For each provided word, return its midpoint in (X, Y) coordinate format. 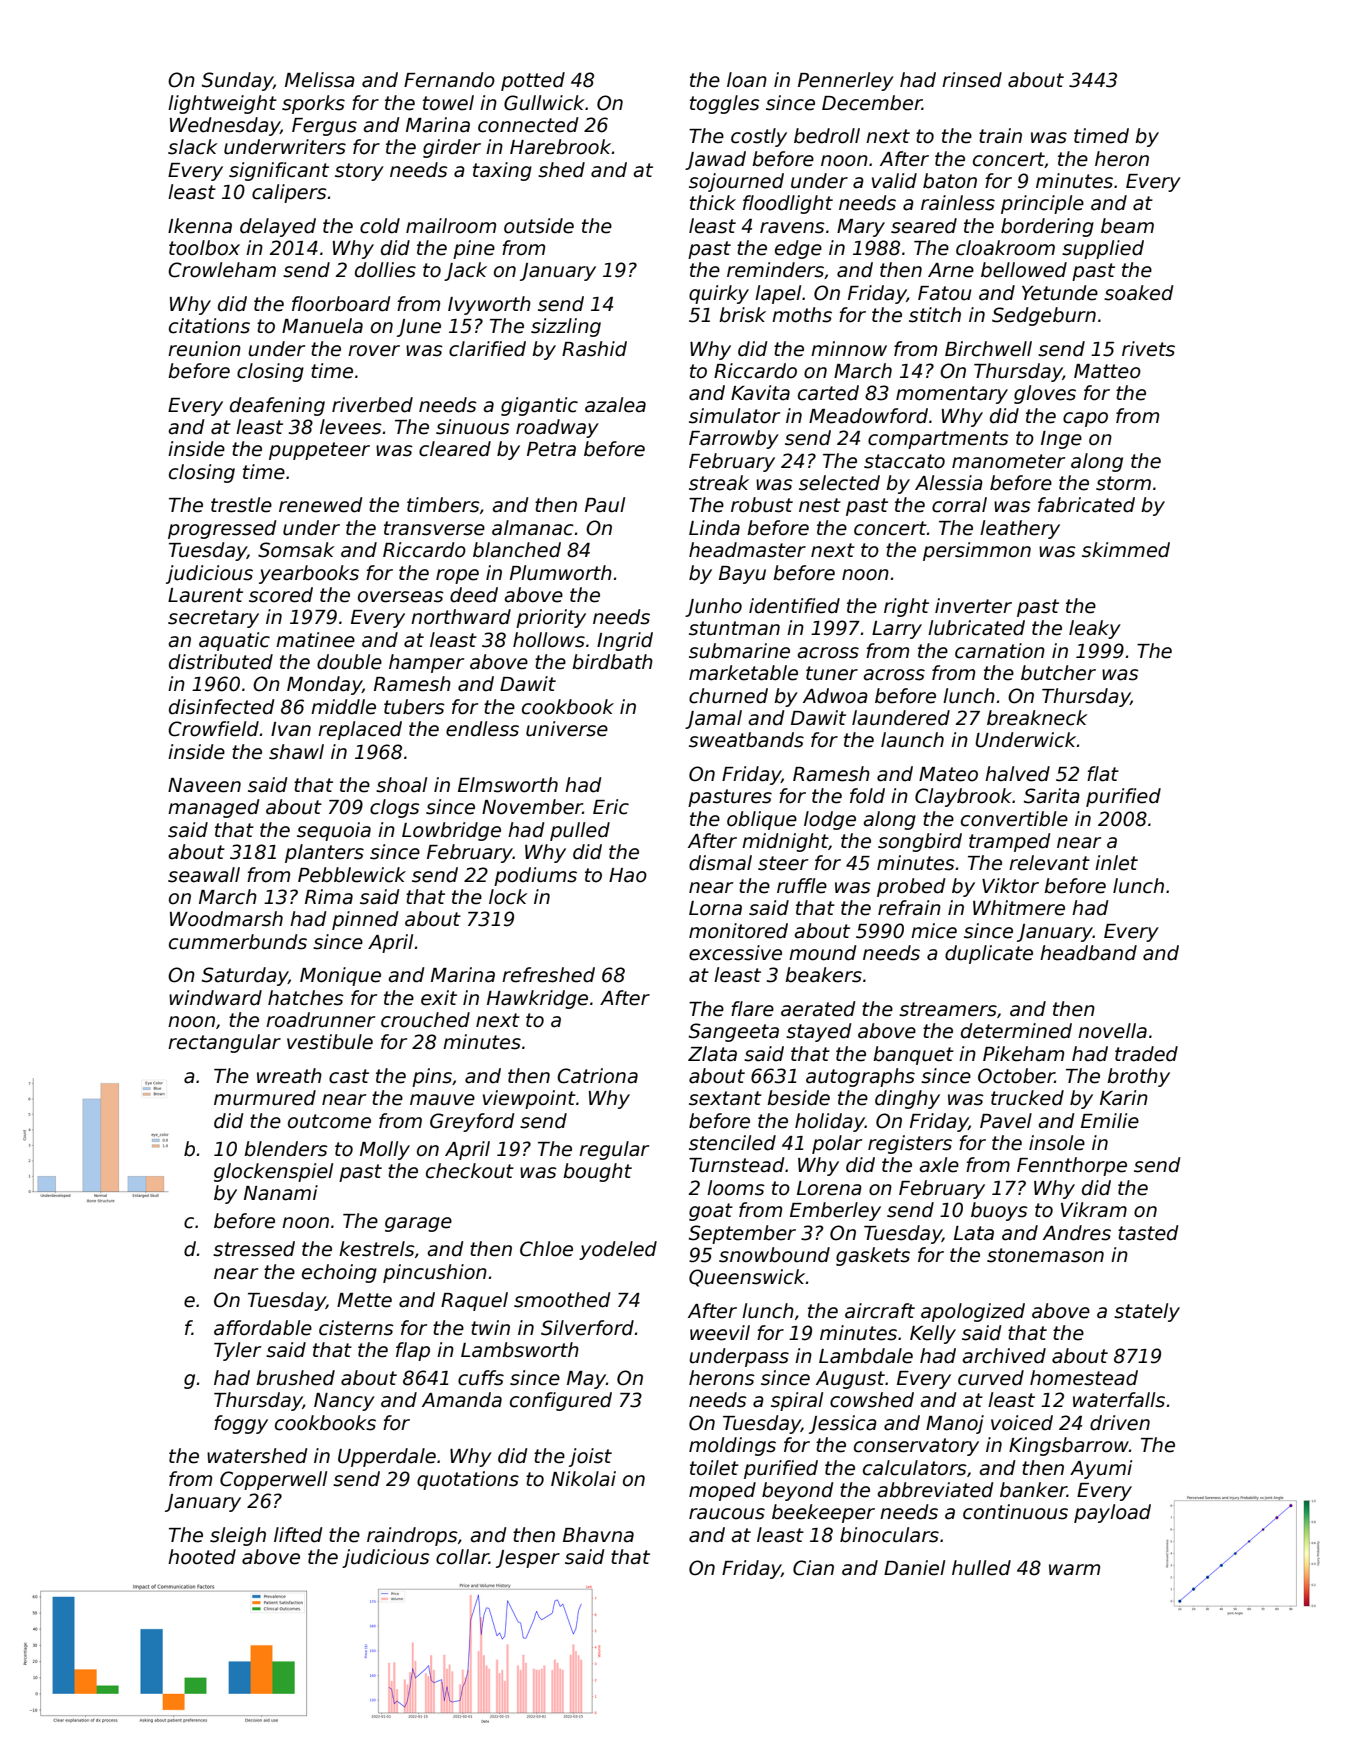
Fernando (449, 80)
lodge (830, 820)
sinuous (473, 427)
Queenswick (747, 1278)
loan (747, 80)
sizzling (566, 327)
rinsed (972, 80)
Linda (714, 528)
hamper (426, 663)
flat (1103, 774)
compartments (938, 440)
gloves (1045, 394)
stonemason (1045, 1255)
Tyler (237, 1351)
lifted (298, 1535)
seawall (204, 875)
